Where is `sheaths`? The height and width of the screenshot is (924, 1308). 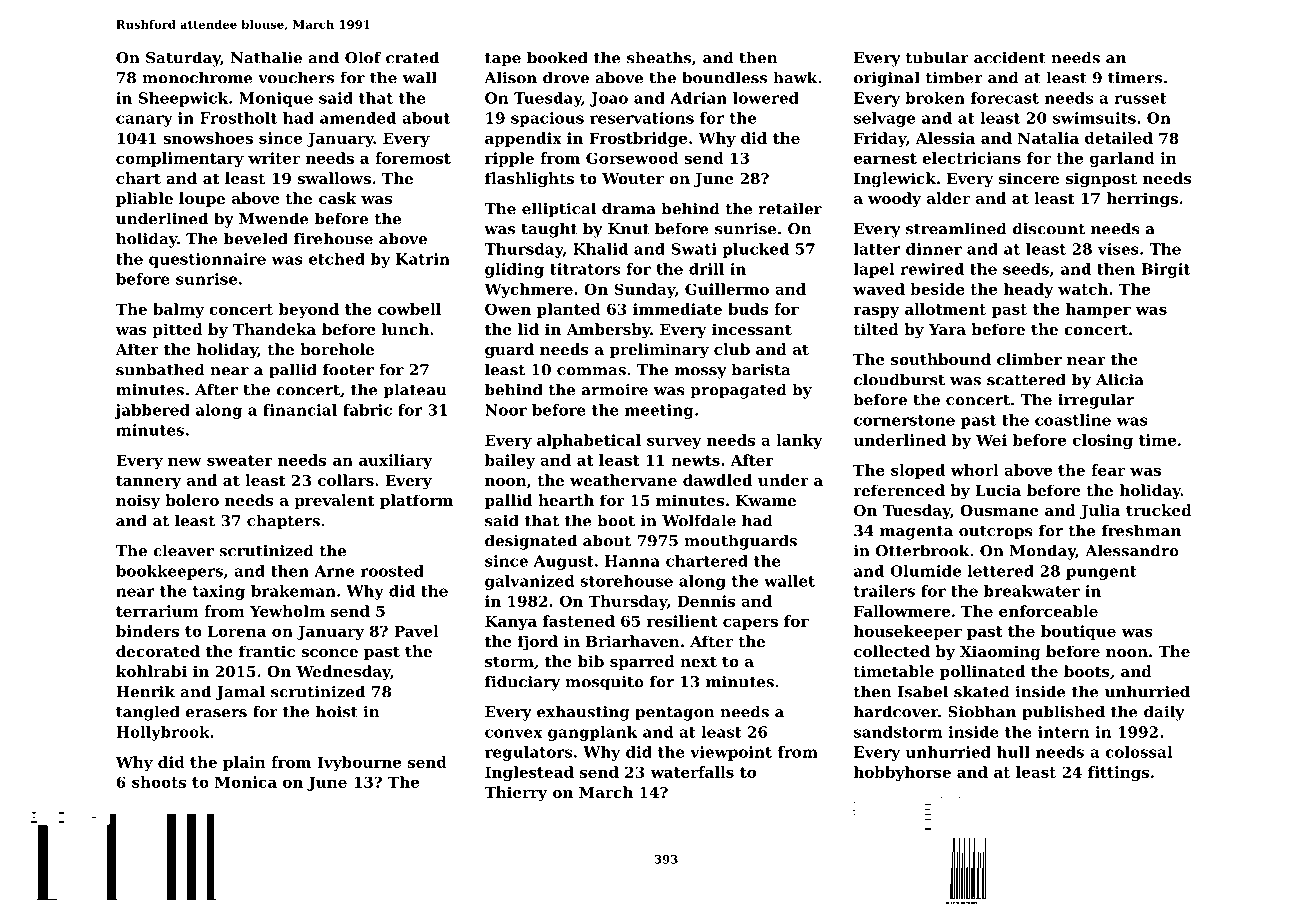 sheaths is located at coordinates (659, 57).
